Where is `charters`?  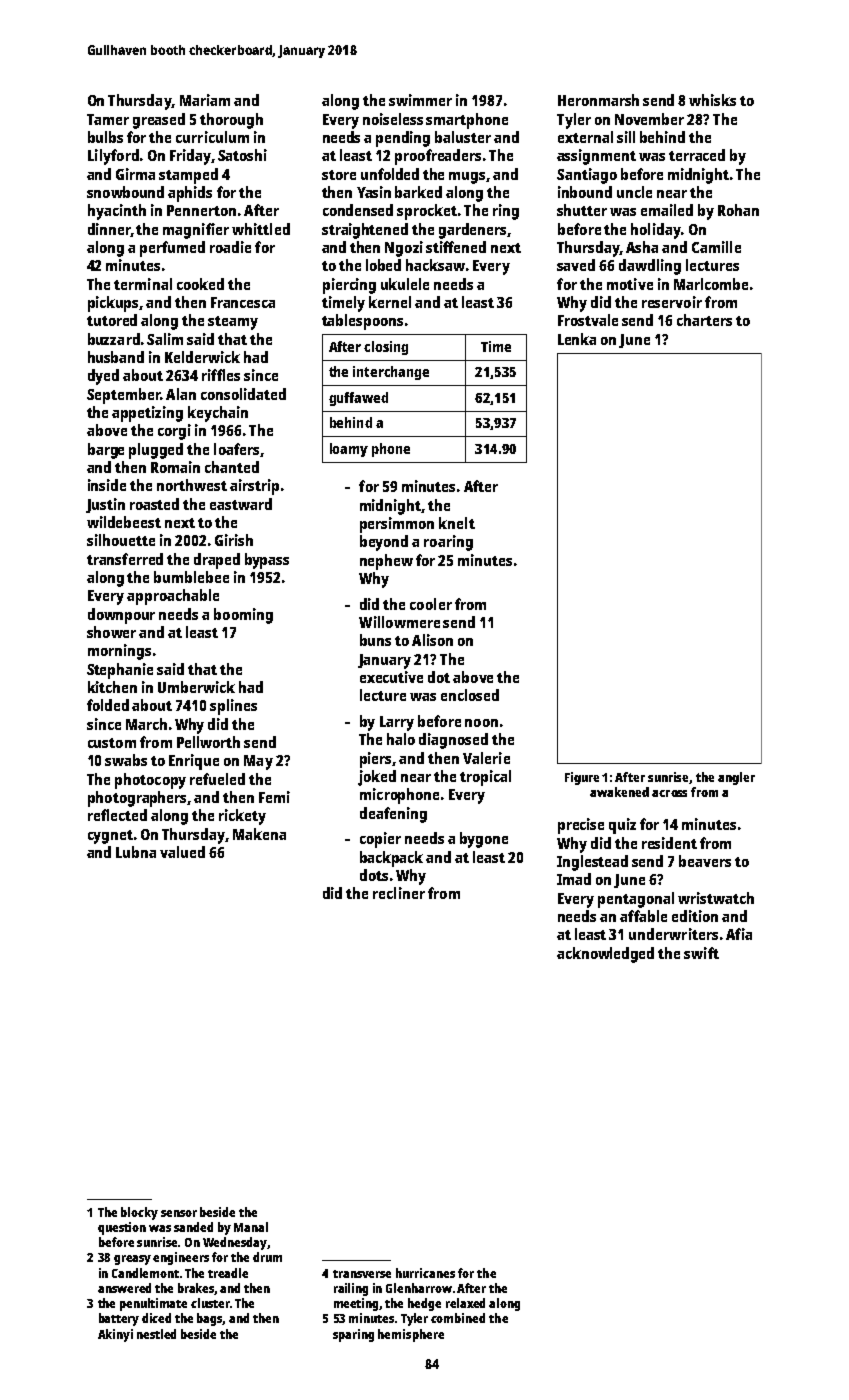 charters is located at coordinates (704, 320).
